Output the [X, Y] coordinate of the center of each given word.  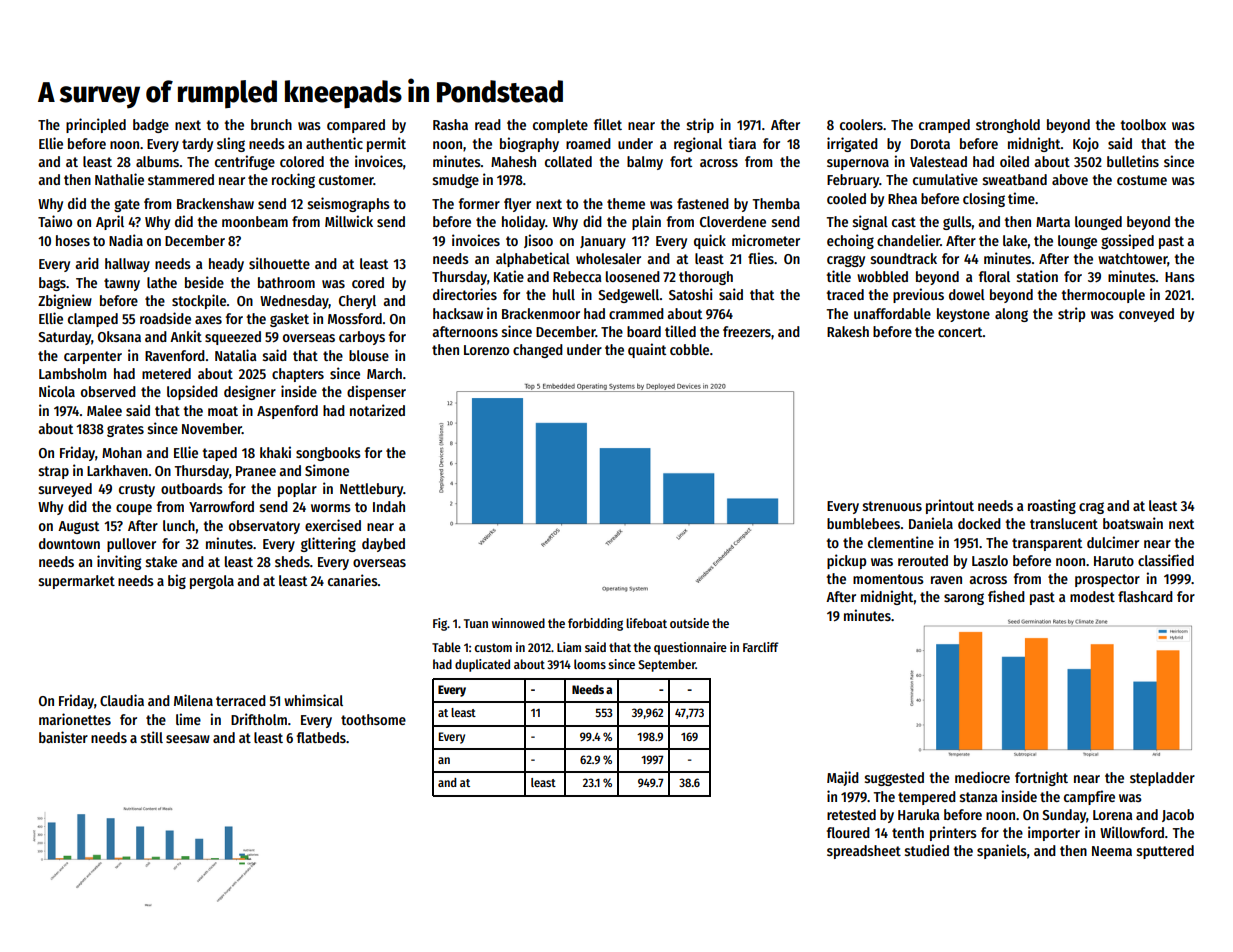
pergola [212, 582]
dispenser [376, 392]
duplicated [482, 665]
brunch [271, 124]
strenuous [892, 506]
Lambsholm [72, 373]
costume [1142, 180]
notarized [377, 410]
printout [950, 506]
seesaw [188, 739]
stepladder [1162, 779]
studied [927, 850]
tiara [742, 143]
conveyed [1146, 315]
